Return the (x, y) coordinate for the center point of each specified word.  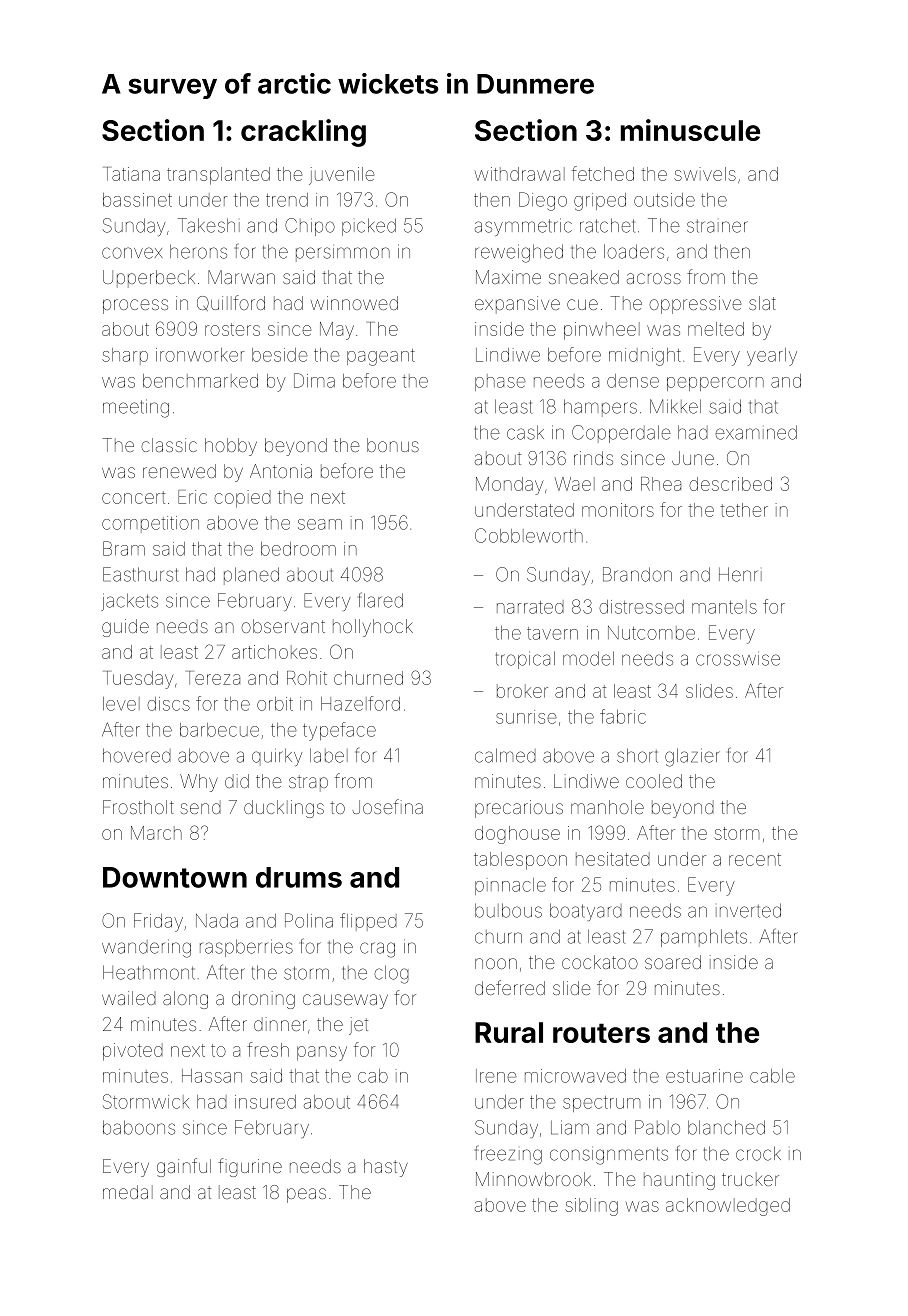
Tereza (213, 678)
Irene (496, 1076)
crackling (303, 133)
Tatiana (131, 174)
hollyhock (373, 628)
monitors (618, 510)
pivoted (133, 1052)
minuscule (690, 130)
